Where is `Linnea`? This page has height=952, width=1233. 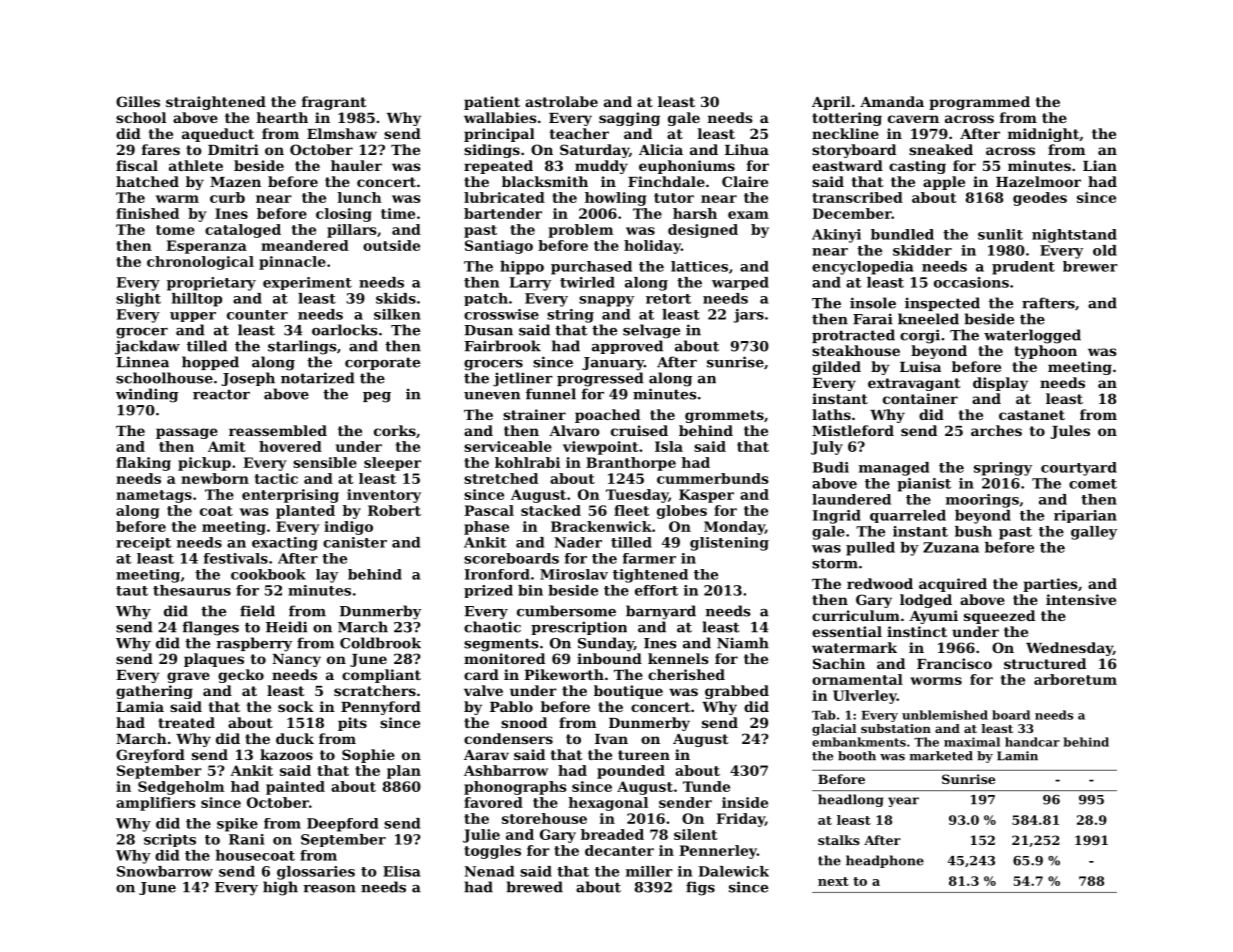 Linnea is located at coordinates (142, 362).
